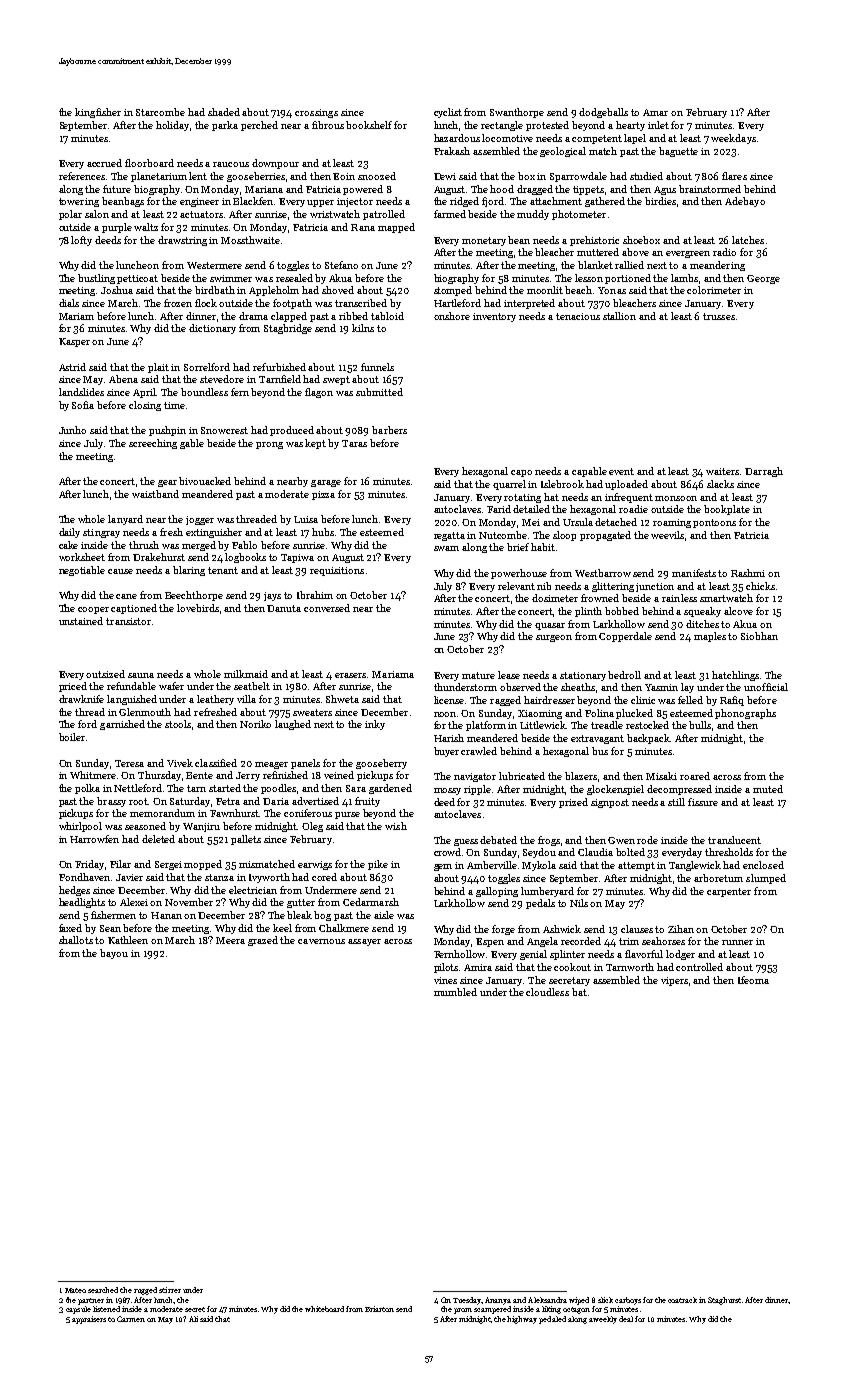 Image resolution: width=849 pixels, height=1400 pixels. Describe the element at coordinates (498, 1301) in the screenshot. I see `Ananya` at that location.
